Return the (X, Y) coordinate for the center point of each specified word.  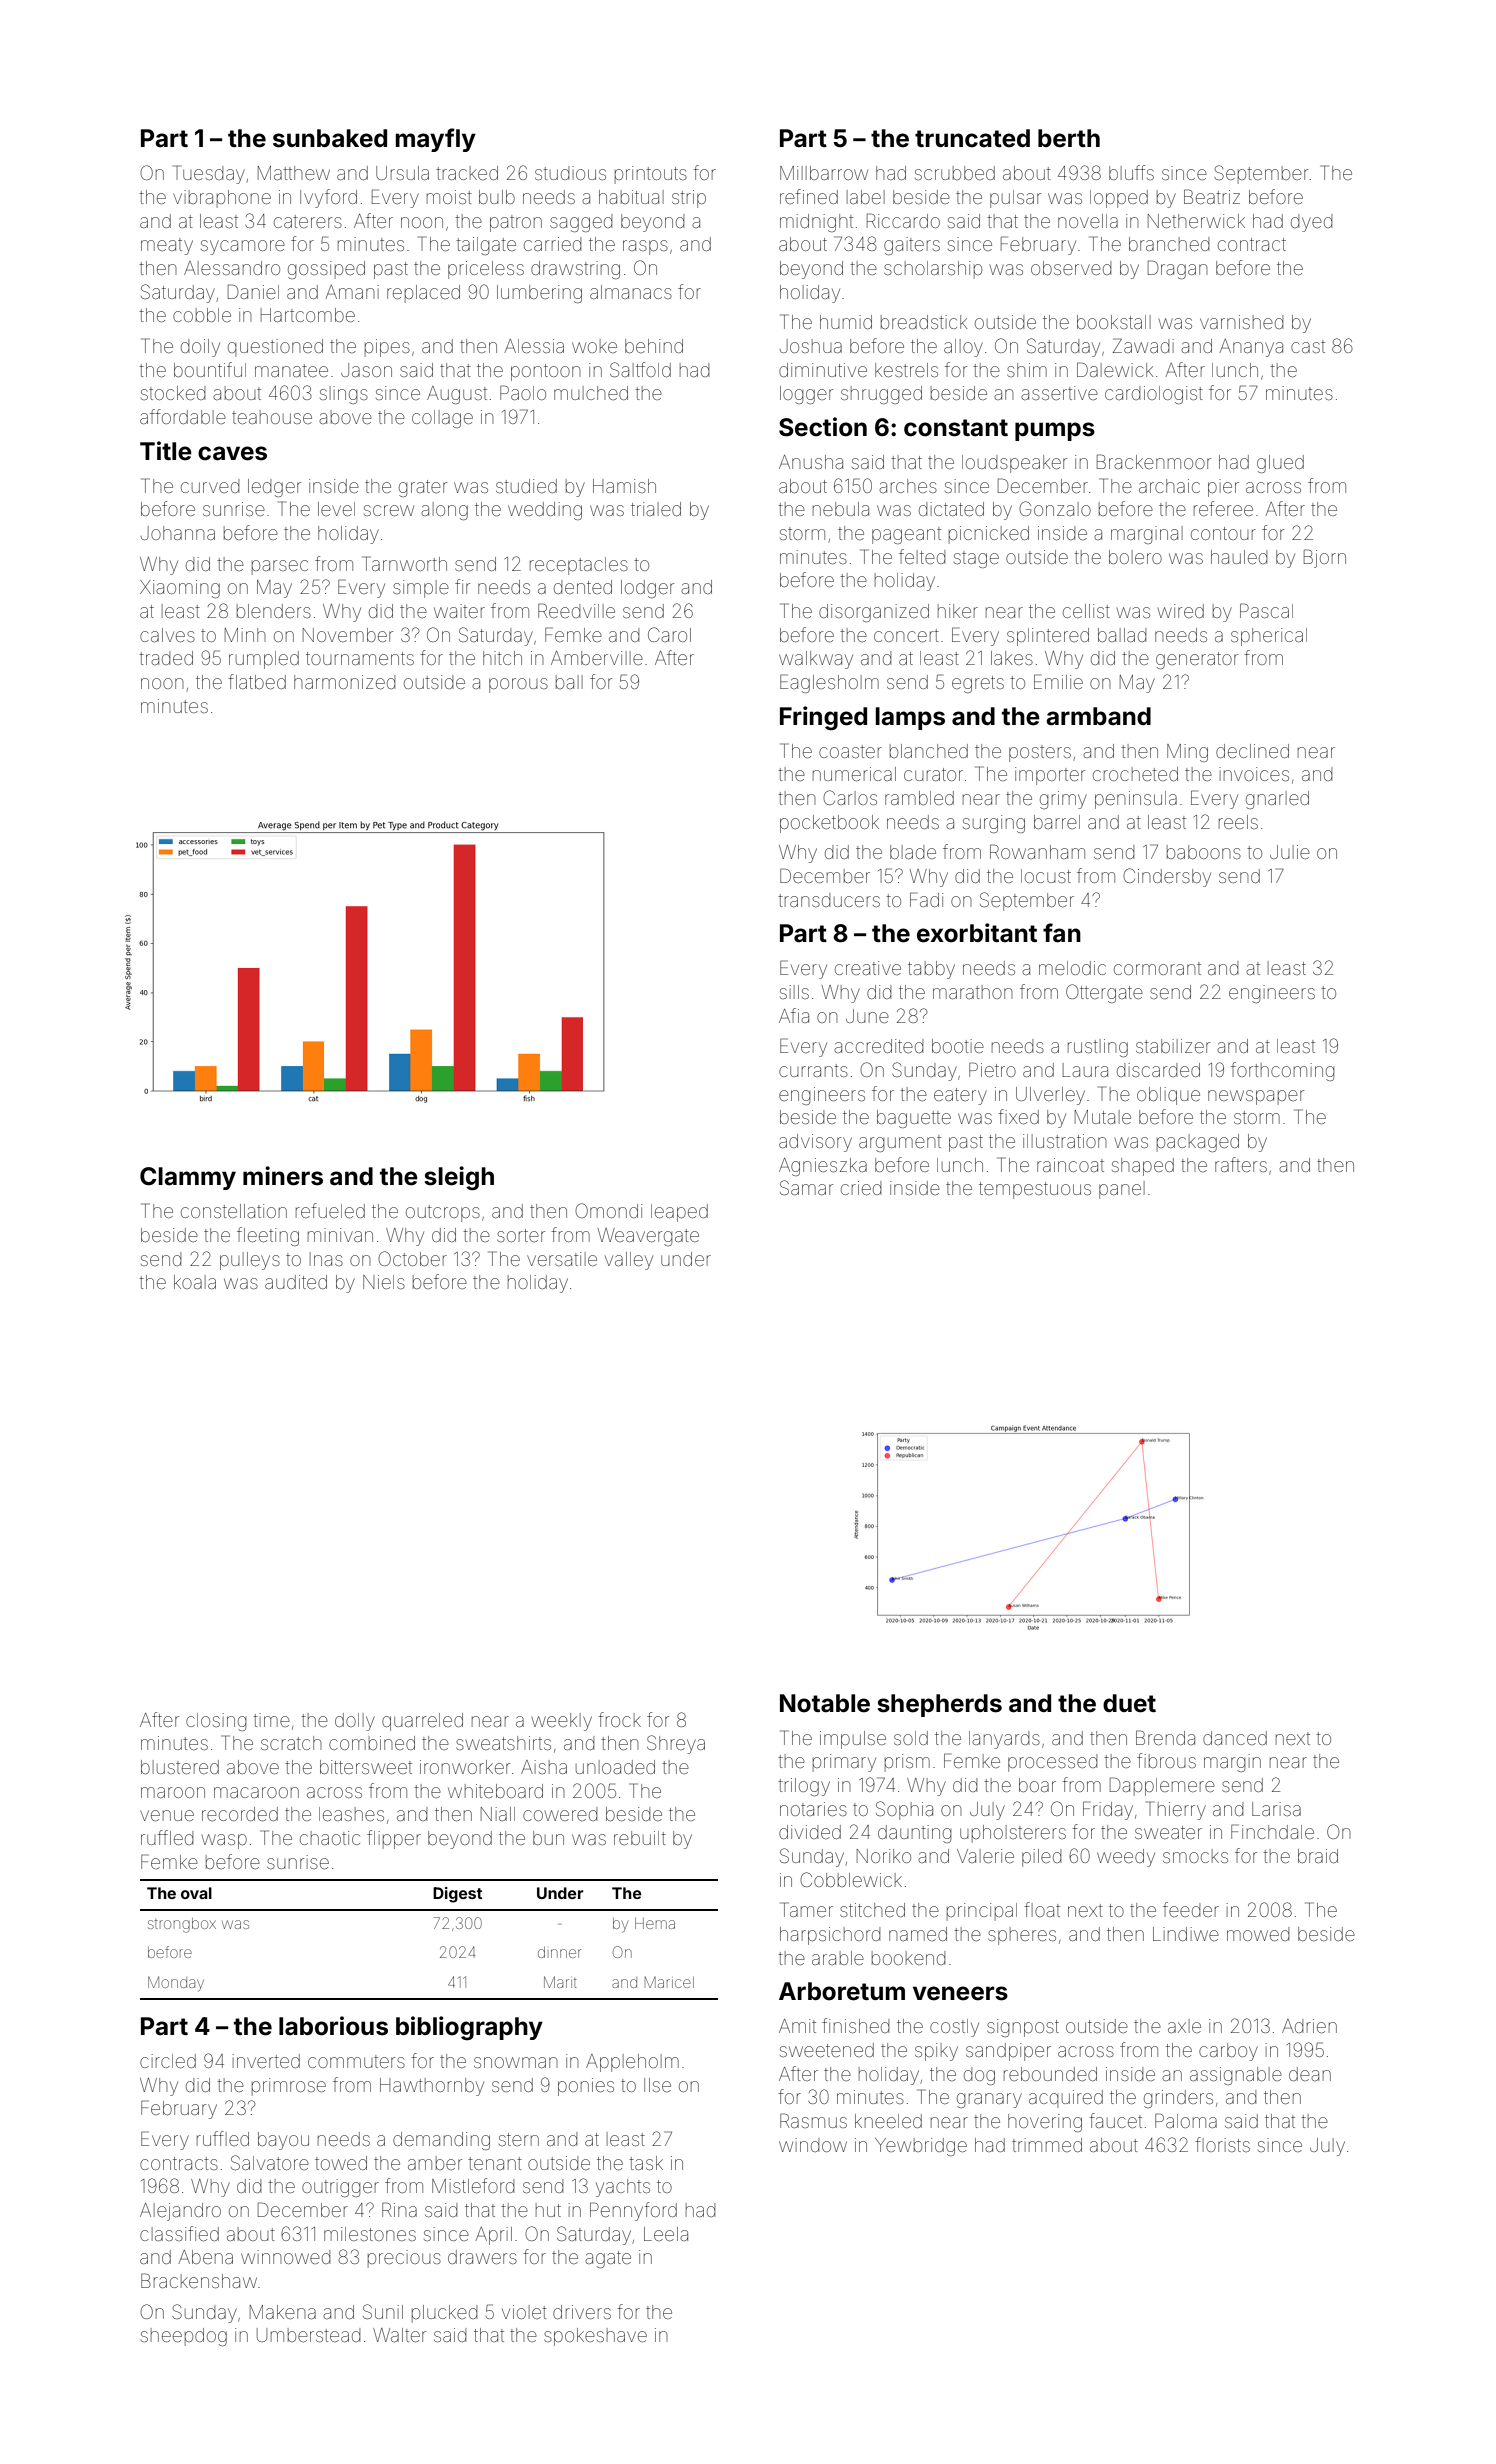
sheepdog (184, 2337)
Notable (825, 1703)
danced (1235, 1738)
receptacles (579, 566)
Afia (794, 1015)
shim (1027, 370)
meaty (167, 246)
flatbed (257, 681)
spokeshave (595, 2337)
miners (283, 1176)
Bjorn (1325, 558)
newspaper (1256, 1097)
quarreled (422, 1722)
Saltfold (640, 369)
